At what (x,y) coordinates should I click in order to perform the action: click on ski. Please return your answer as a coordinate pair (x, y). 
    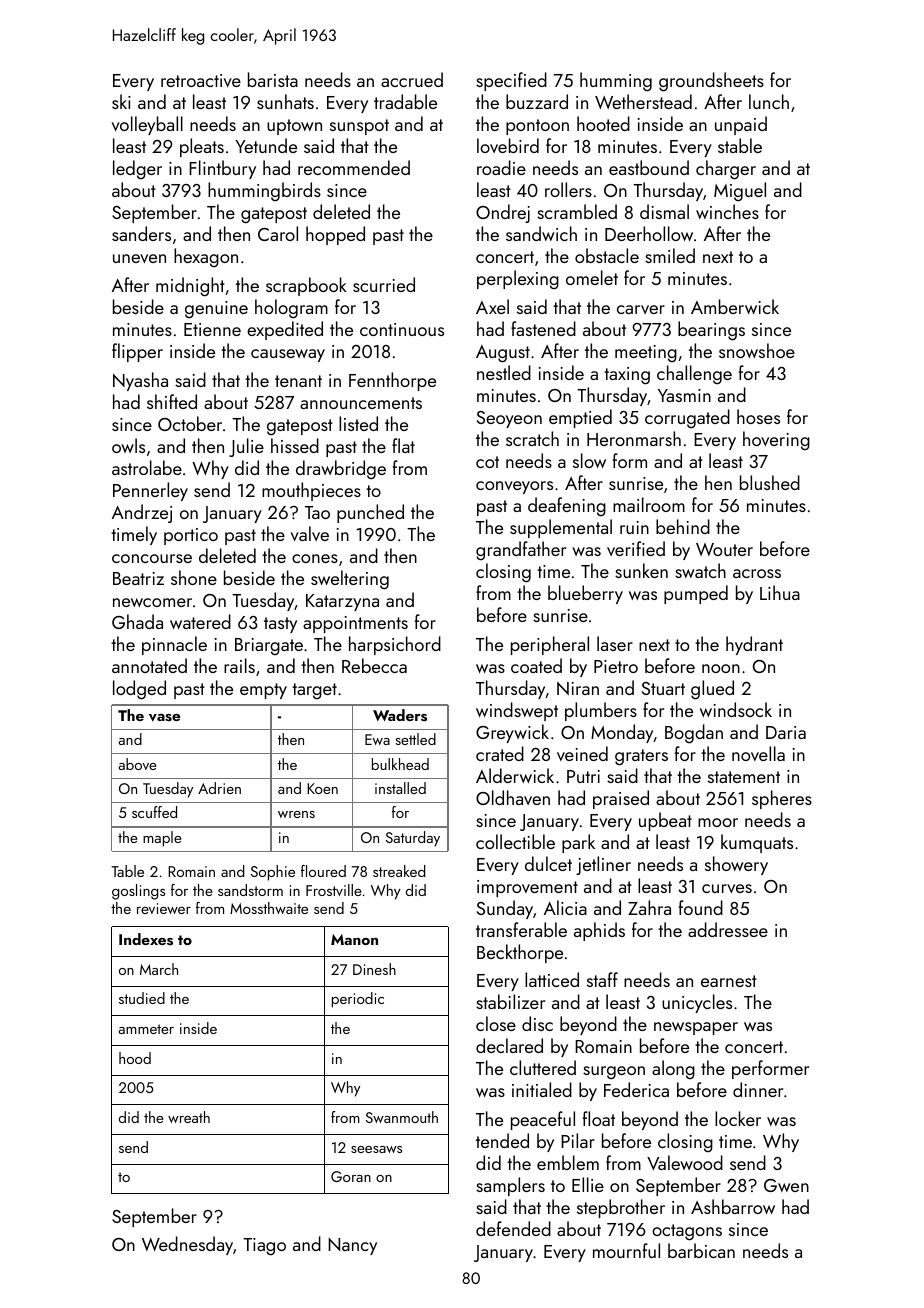
    Looking at the image, I should click on (121, 101).
